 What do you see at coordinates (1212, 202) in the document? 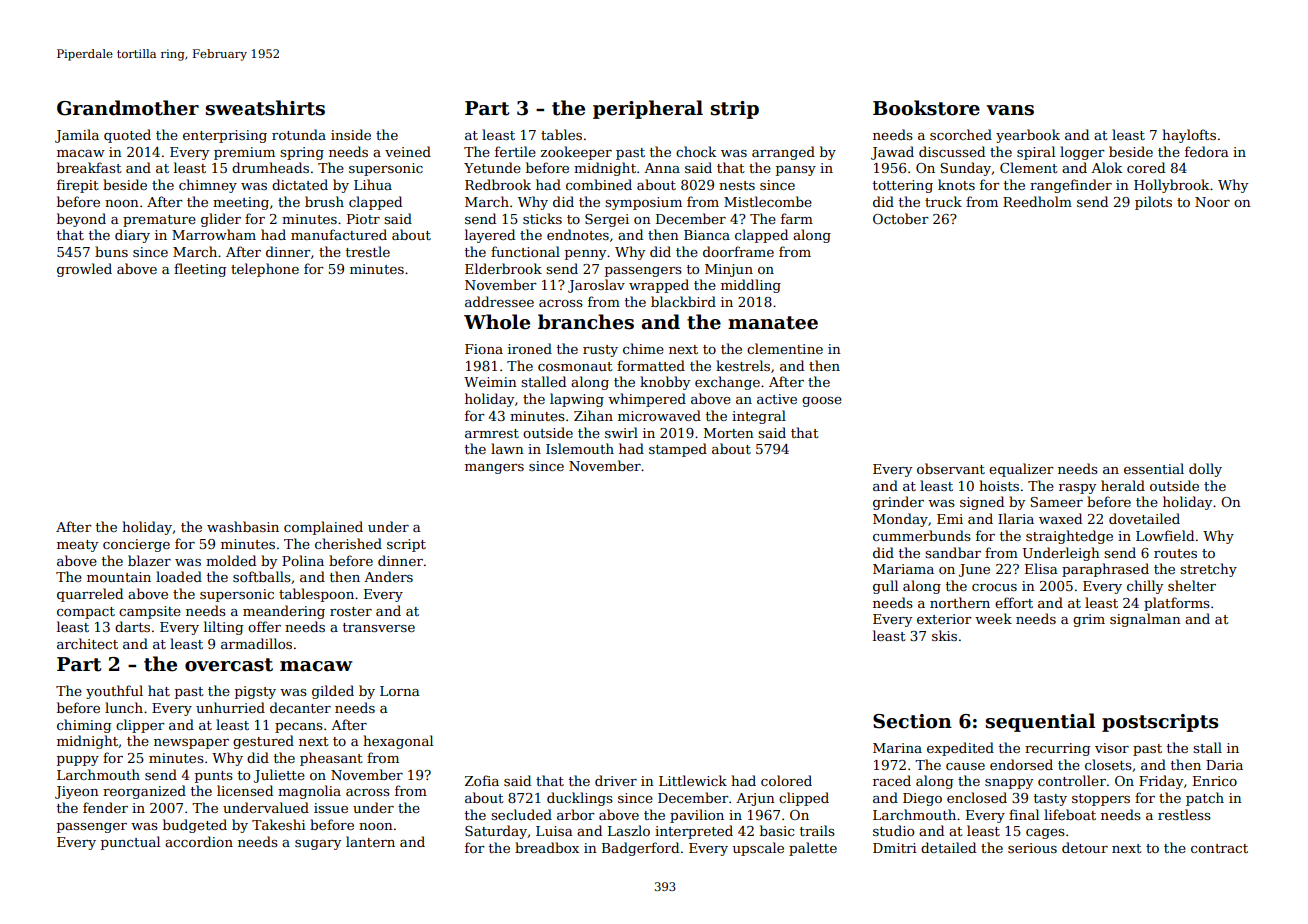
I see `Noor` at bounding box center [1212, 202].
